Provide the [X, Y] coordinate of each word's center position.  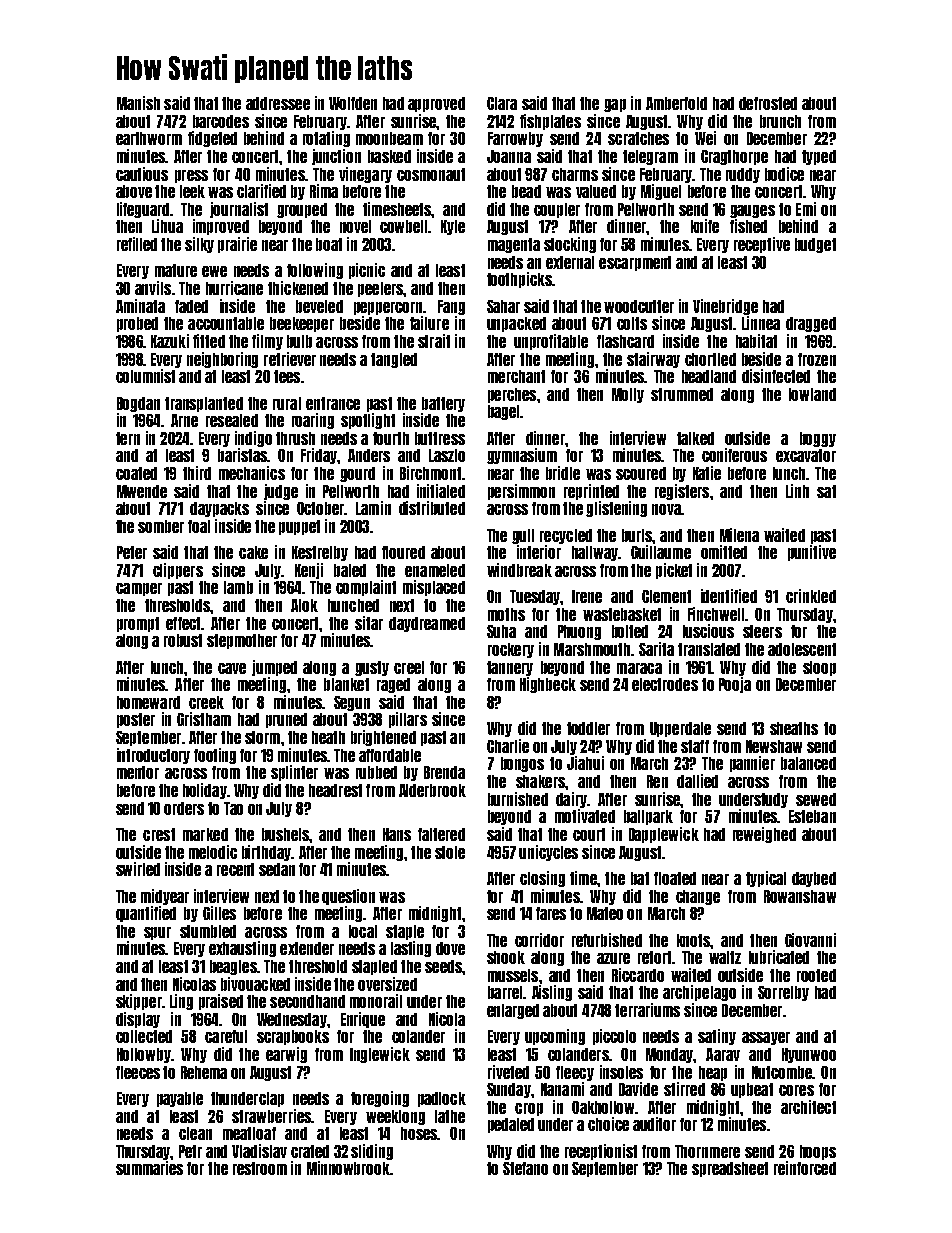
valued [596, 191]
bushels [285, 834]
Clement [666, 596]
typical [766, 879]
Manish [138, 103]
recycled [566, 536]
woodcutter [639, 306]
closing [542, 879]
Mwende [142, 491]
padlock [442, 1099]
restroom [260, 1168]
